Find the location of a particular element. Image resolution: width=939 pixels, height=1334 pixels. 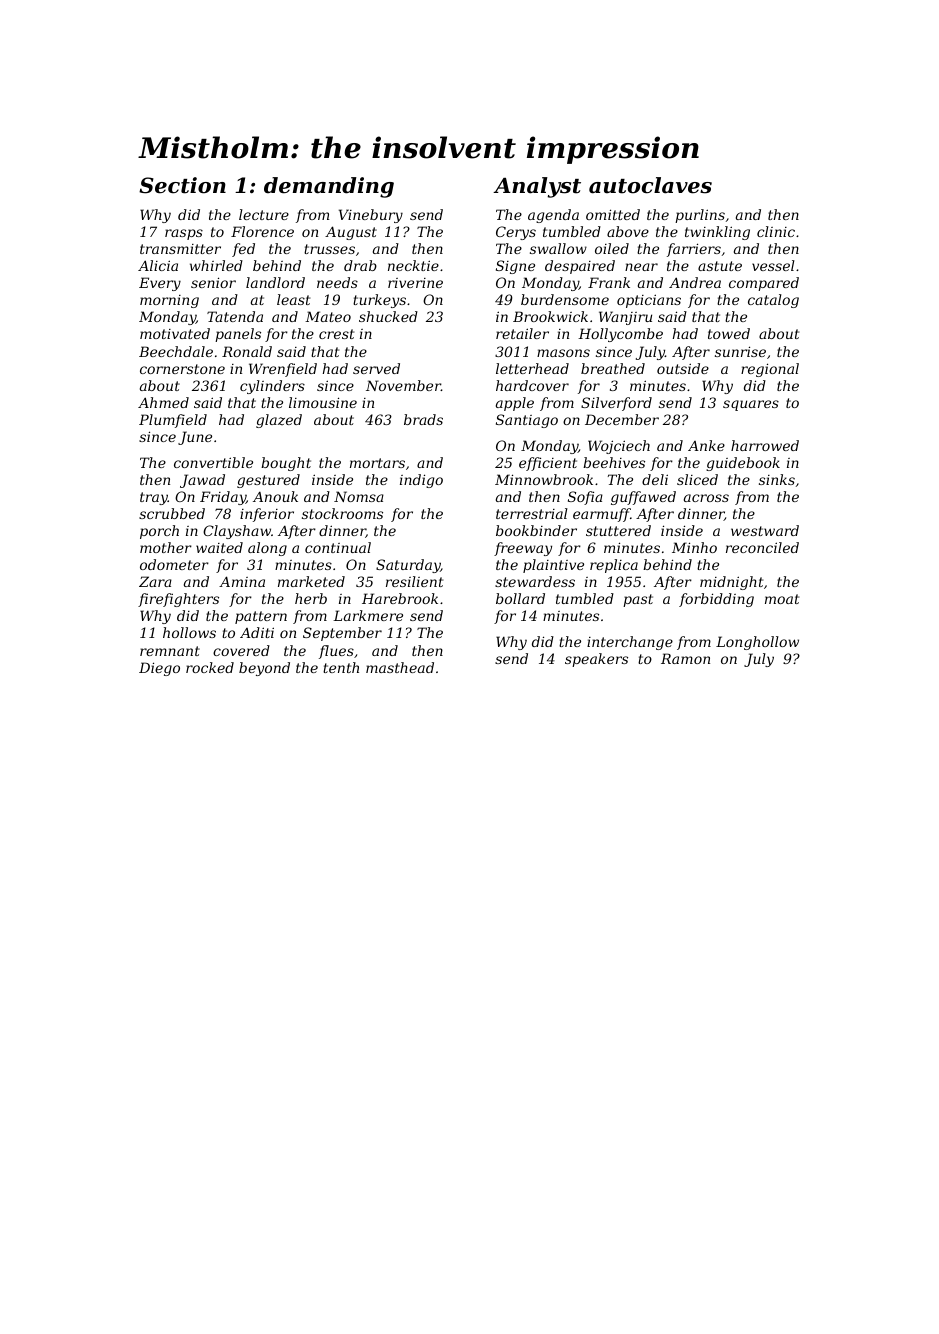

rasps is located at coordinates (184, 234).
